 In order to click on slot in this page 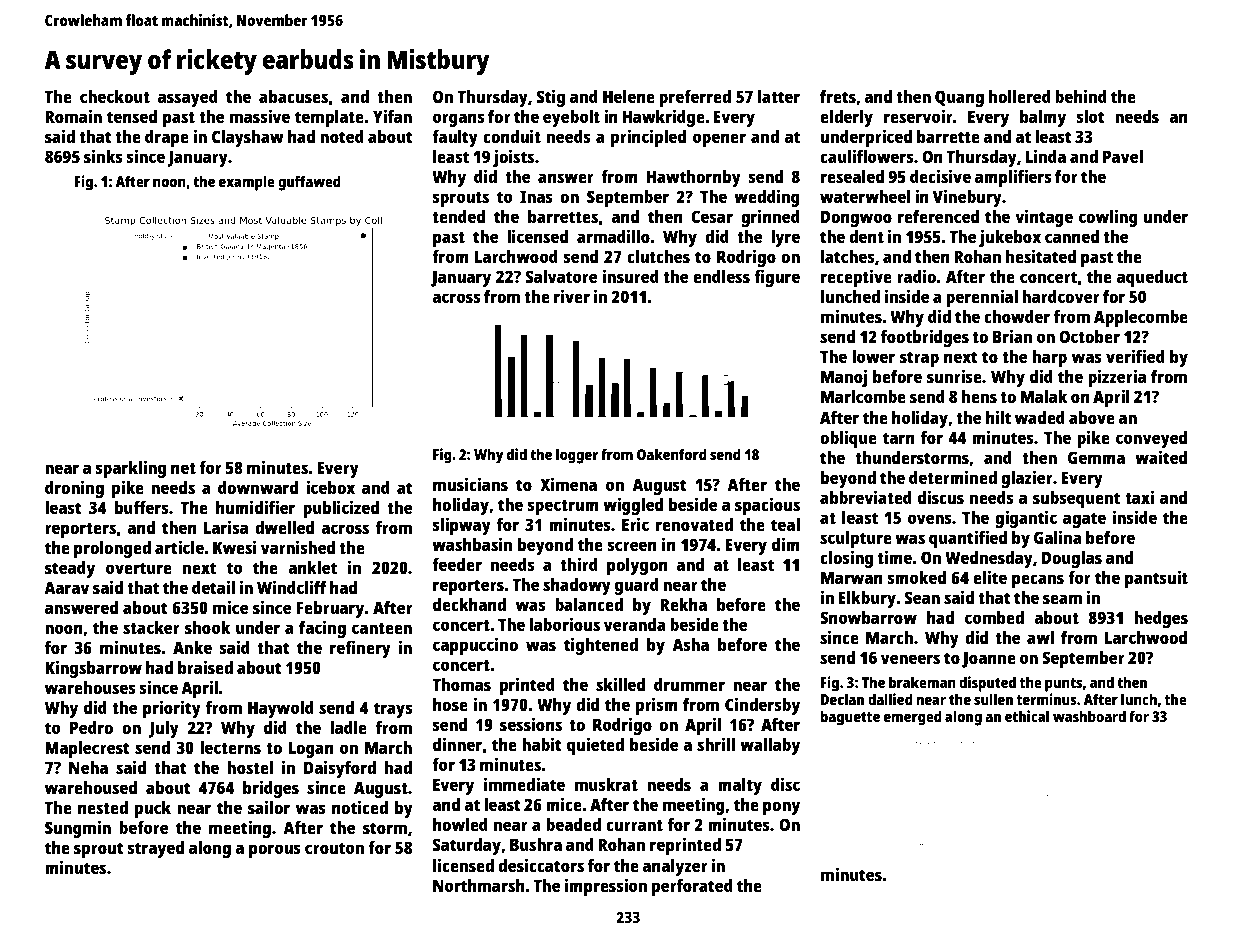, I will do `click(1091, 116)`.
